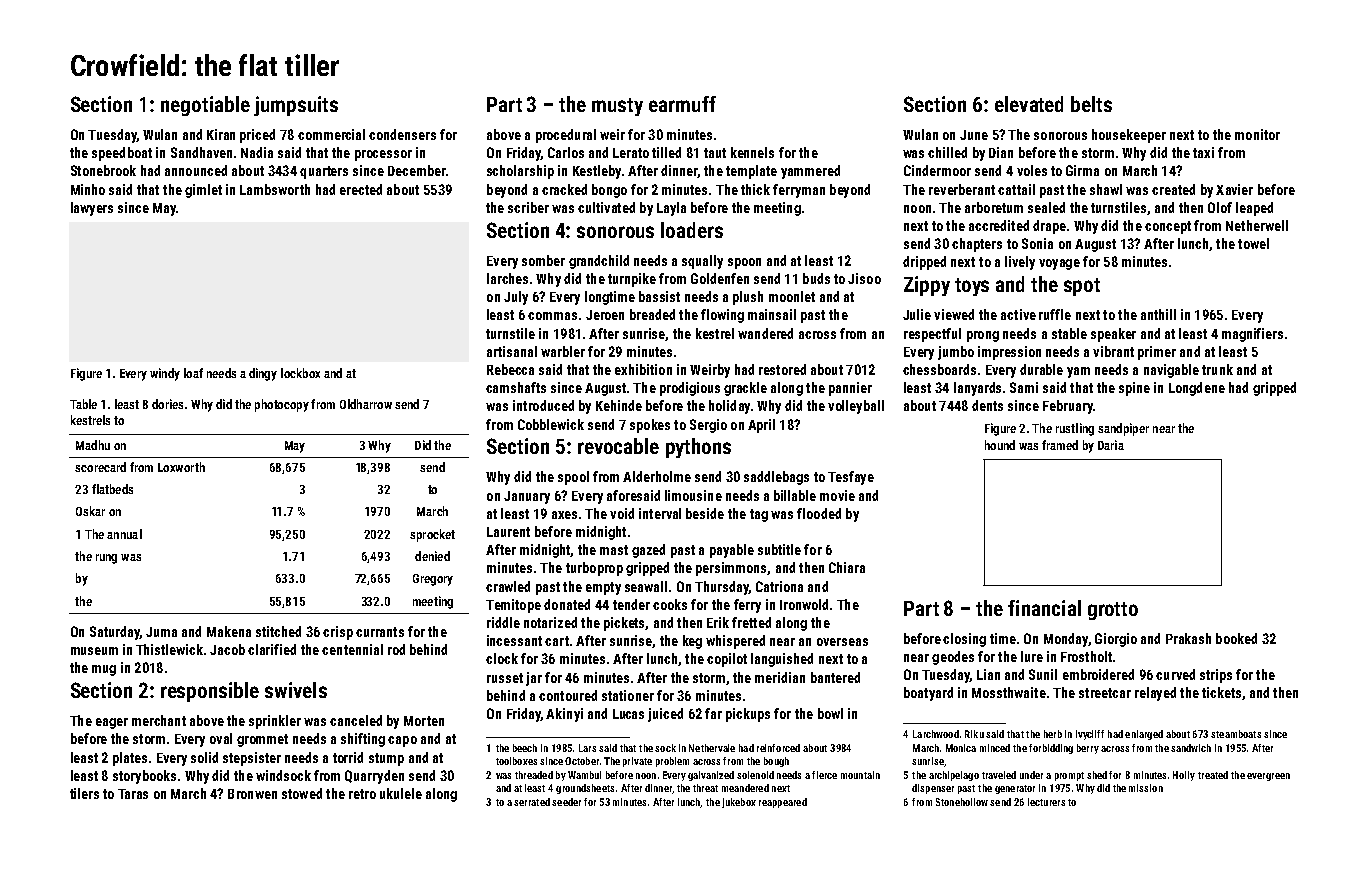  What do you see at coordinates (432, 535) in the screenshot?
I see `sprocket` at bounding box center [432, 535].
